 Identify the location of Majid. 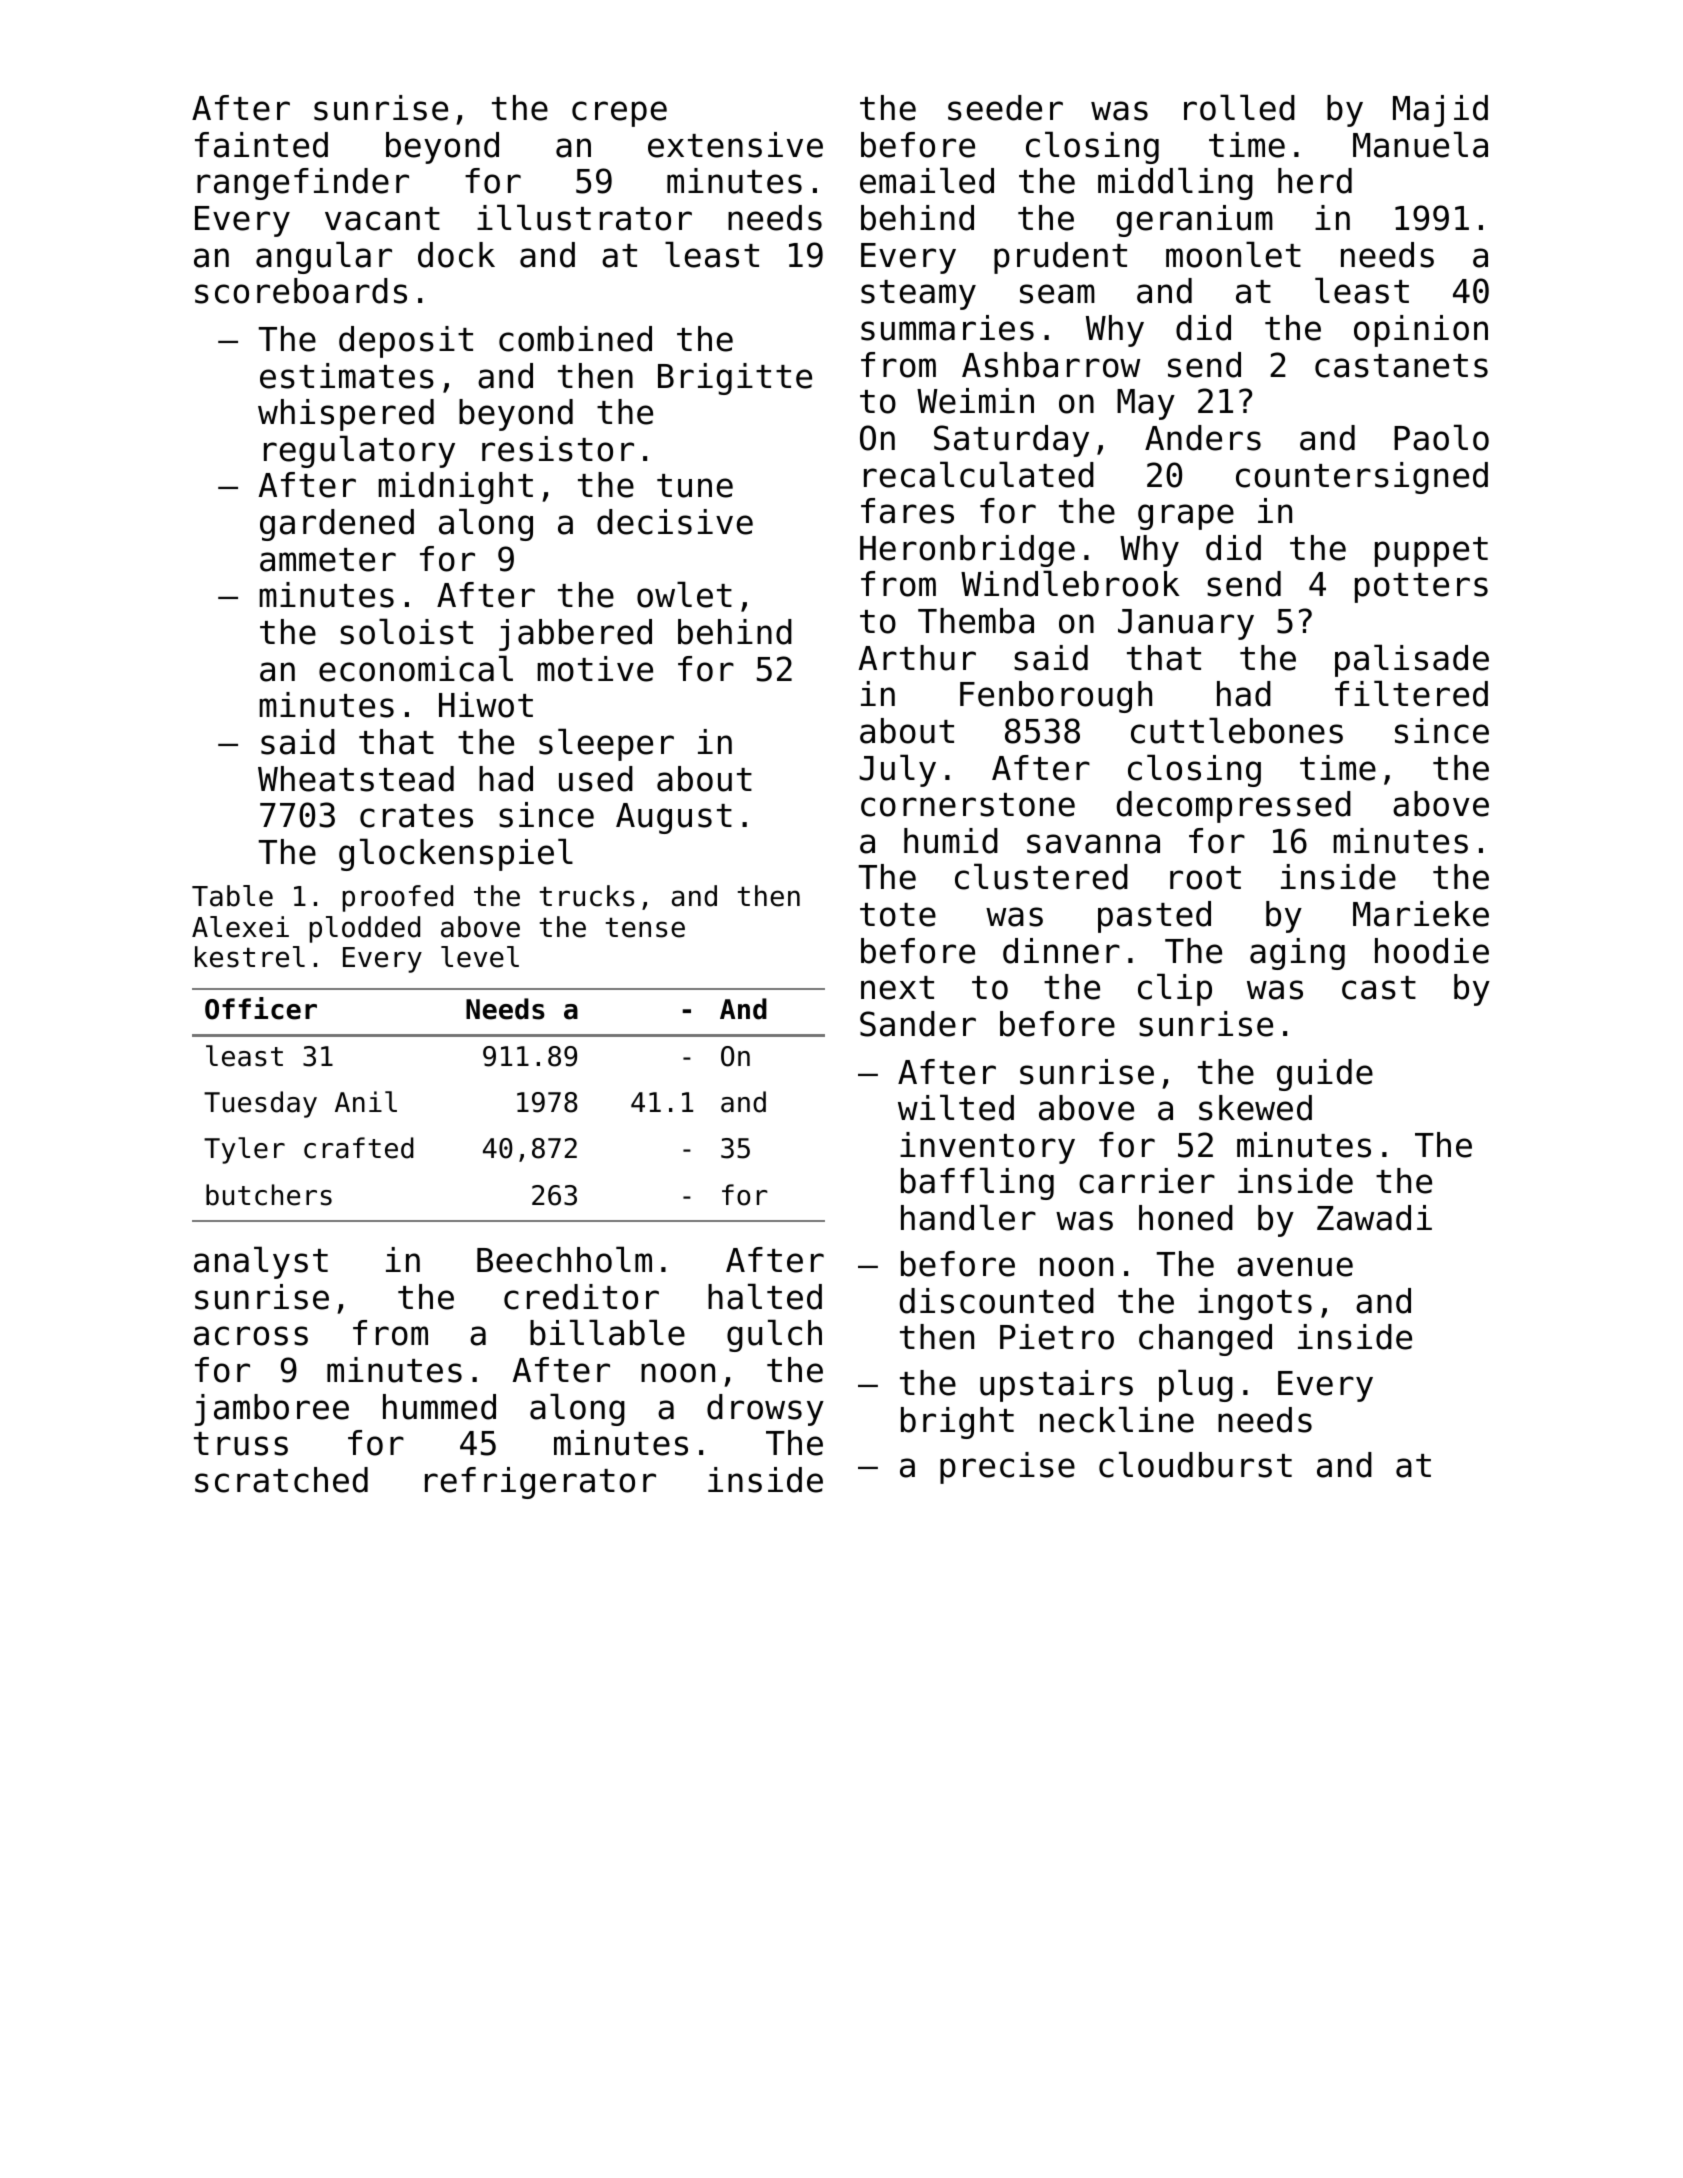
(1440, 111).
